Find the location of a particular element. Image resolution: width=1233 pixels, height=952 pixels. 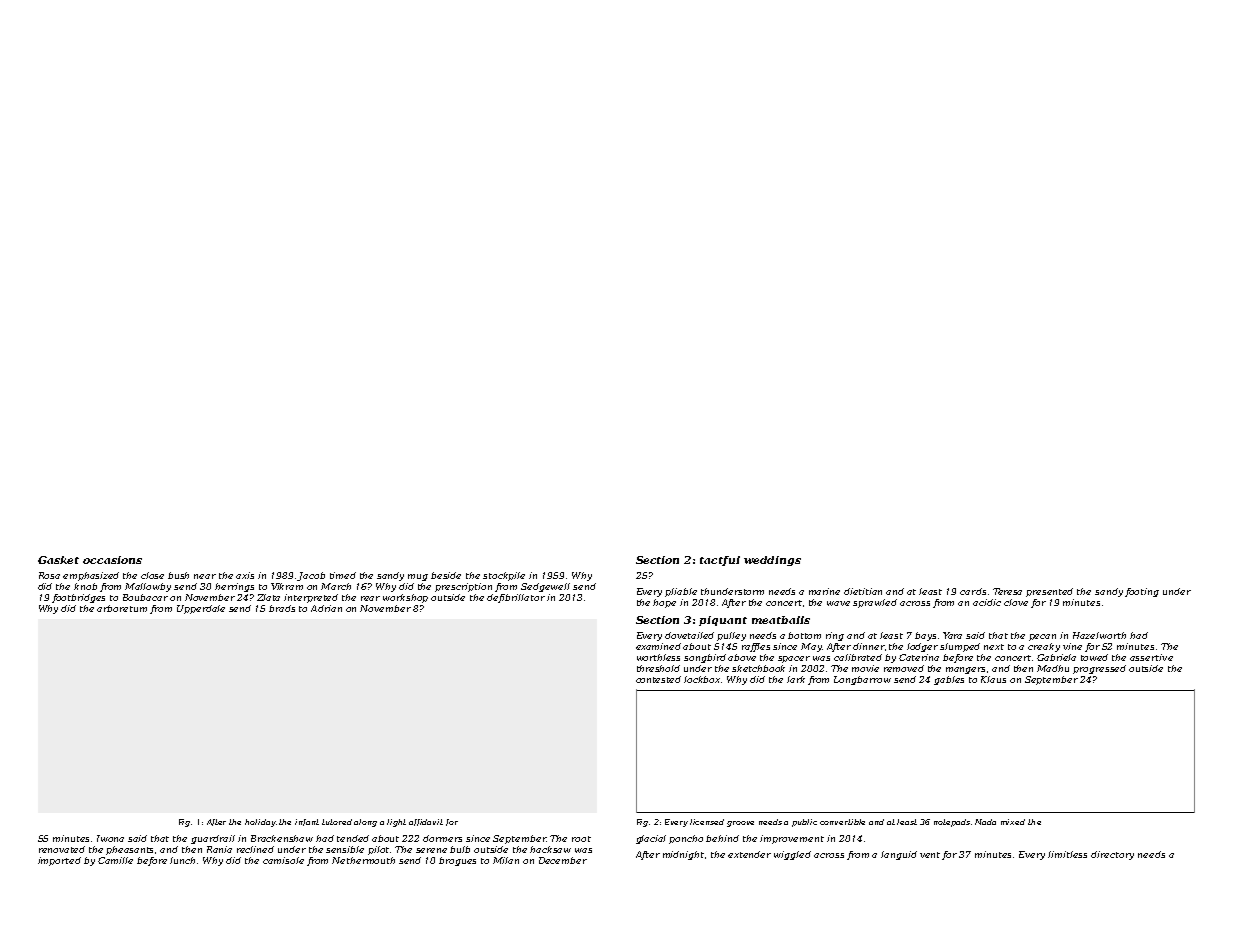

mixed is located at coordinates (1013, 822).
